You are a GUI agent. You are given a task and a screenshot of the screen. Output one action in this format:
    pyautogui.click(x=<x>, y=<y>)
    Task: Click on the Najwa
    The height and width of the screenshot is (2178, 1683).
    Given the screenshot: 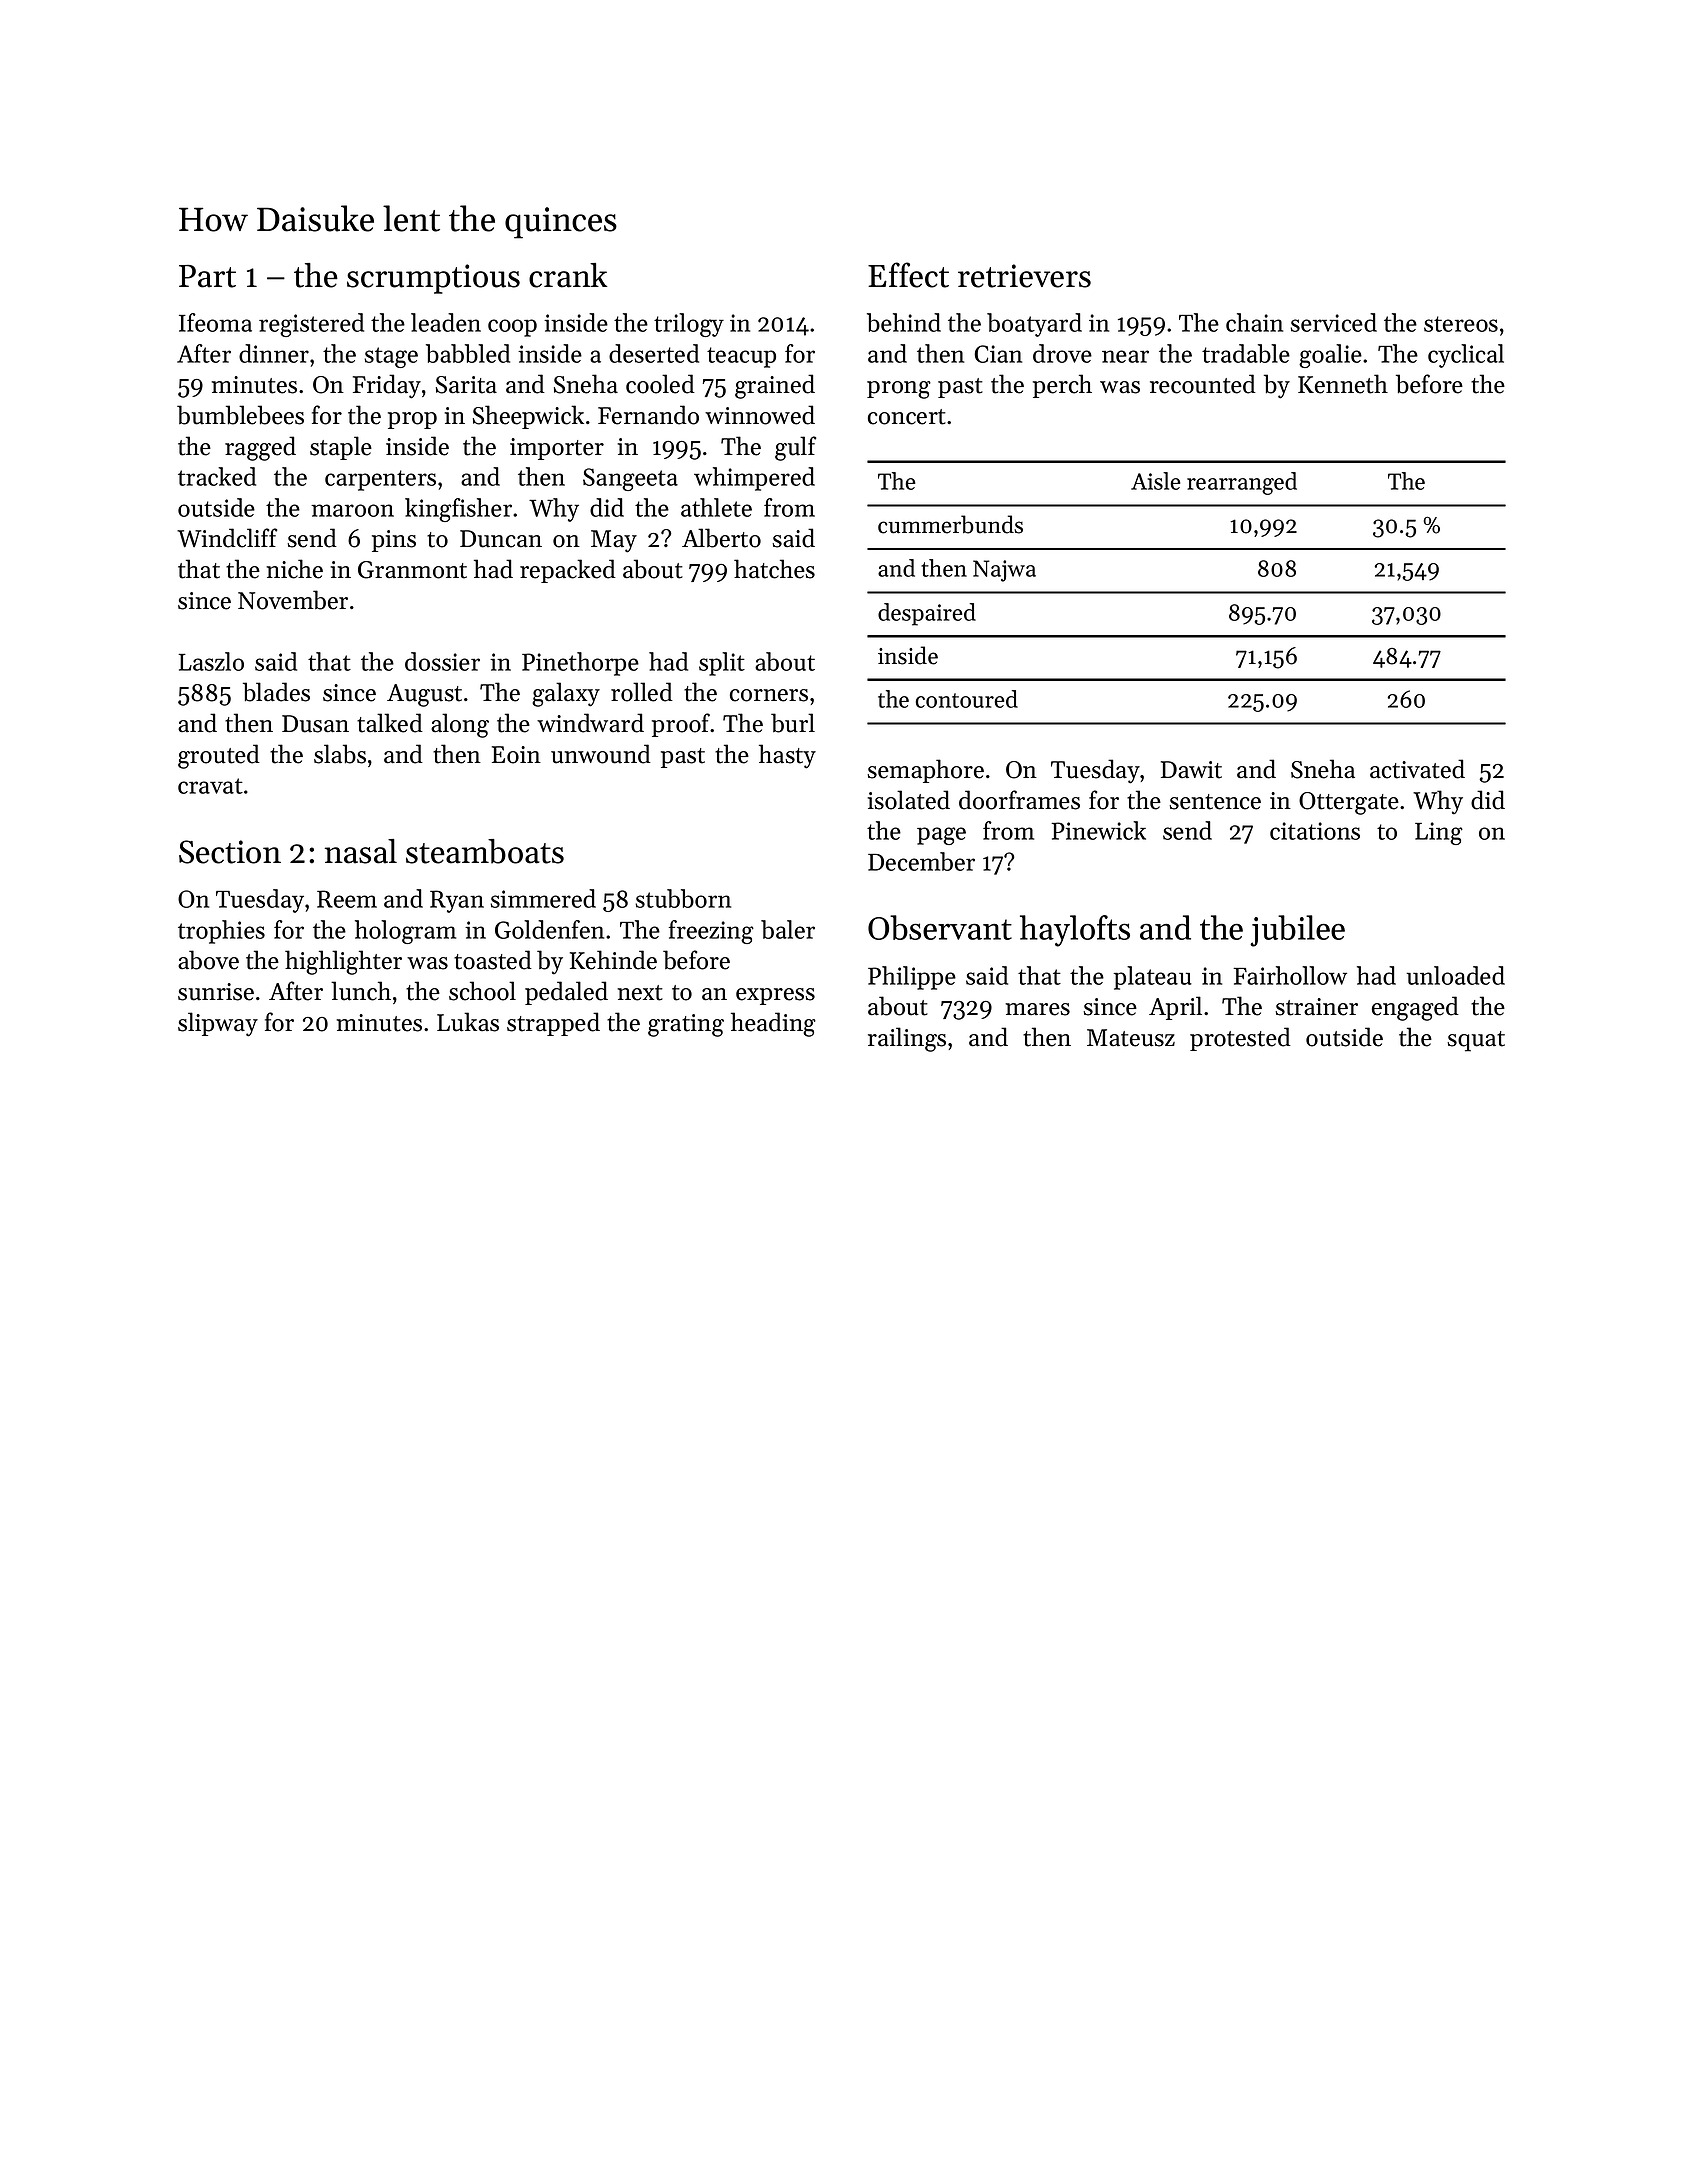 What is the action you would take?
    pyautogui.click(x=1004, y=571)
